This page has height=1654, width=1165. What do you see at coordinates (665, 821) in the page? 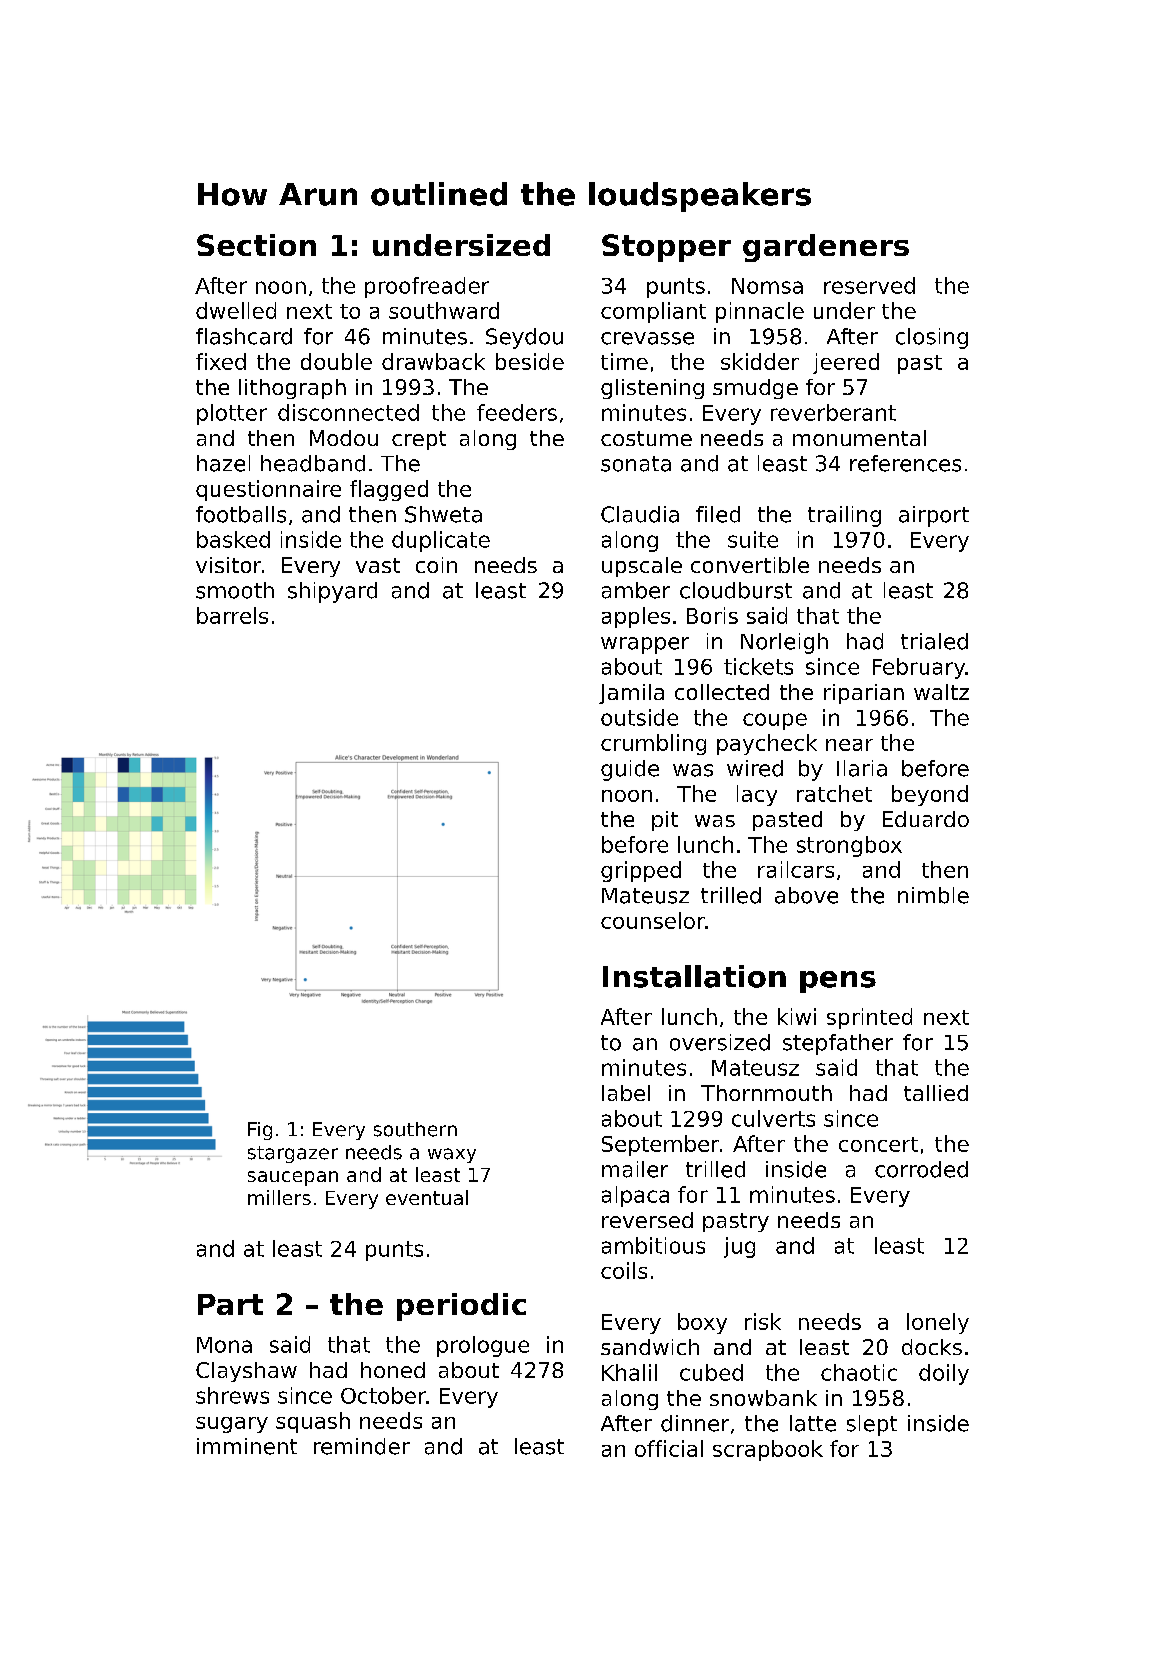
I see `pit` at bounding box center [665, 821].
